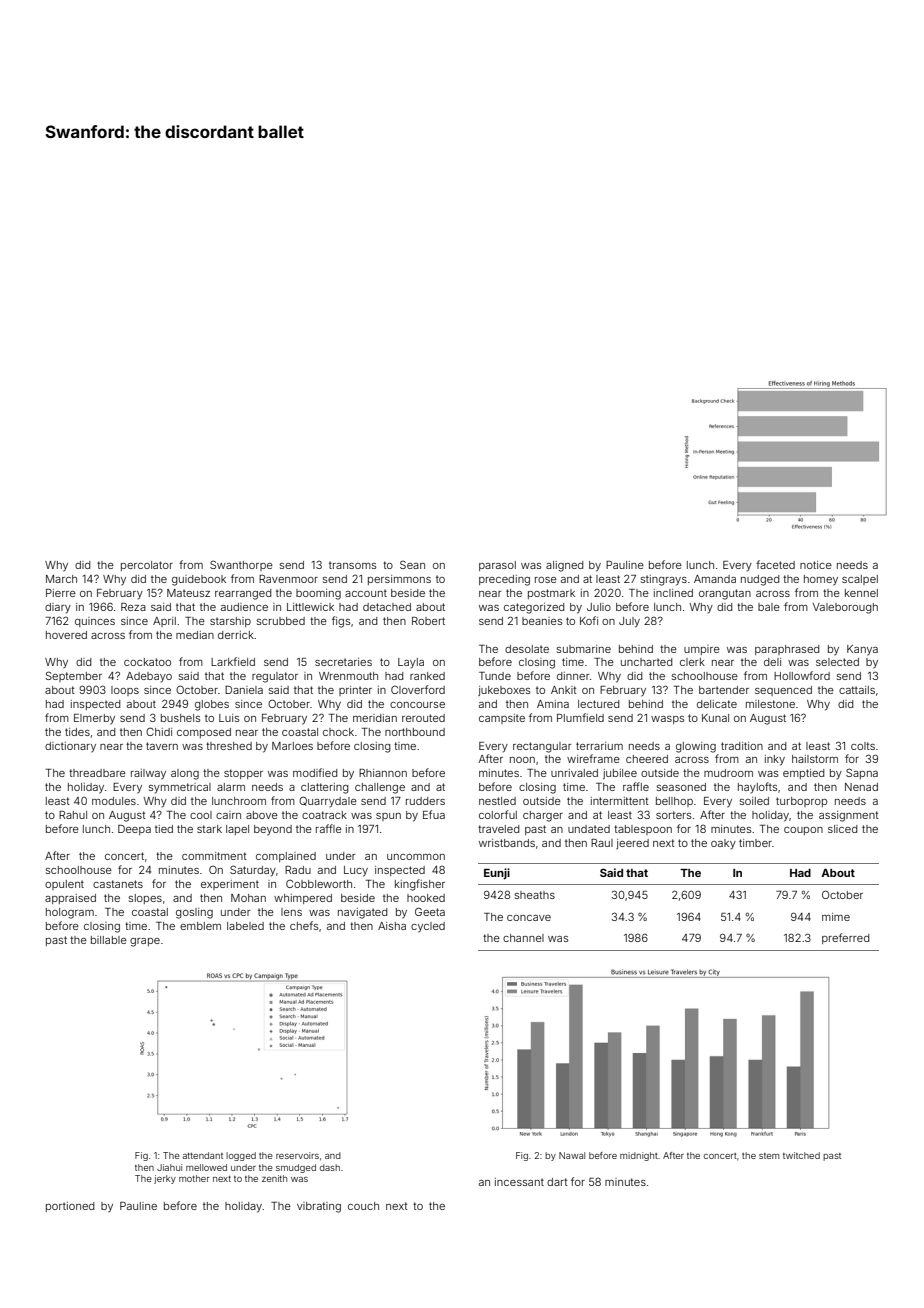 This document has height=1308, width=924. What do you see at coordinates (428, 927) in the document?
I see `cycled` at bounding box center [428, 927].
